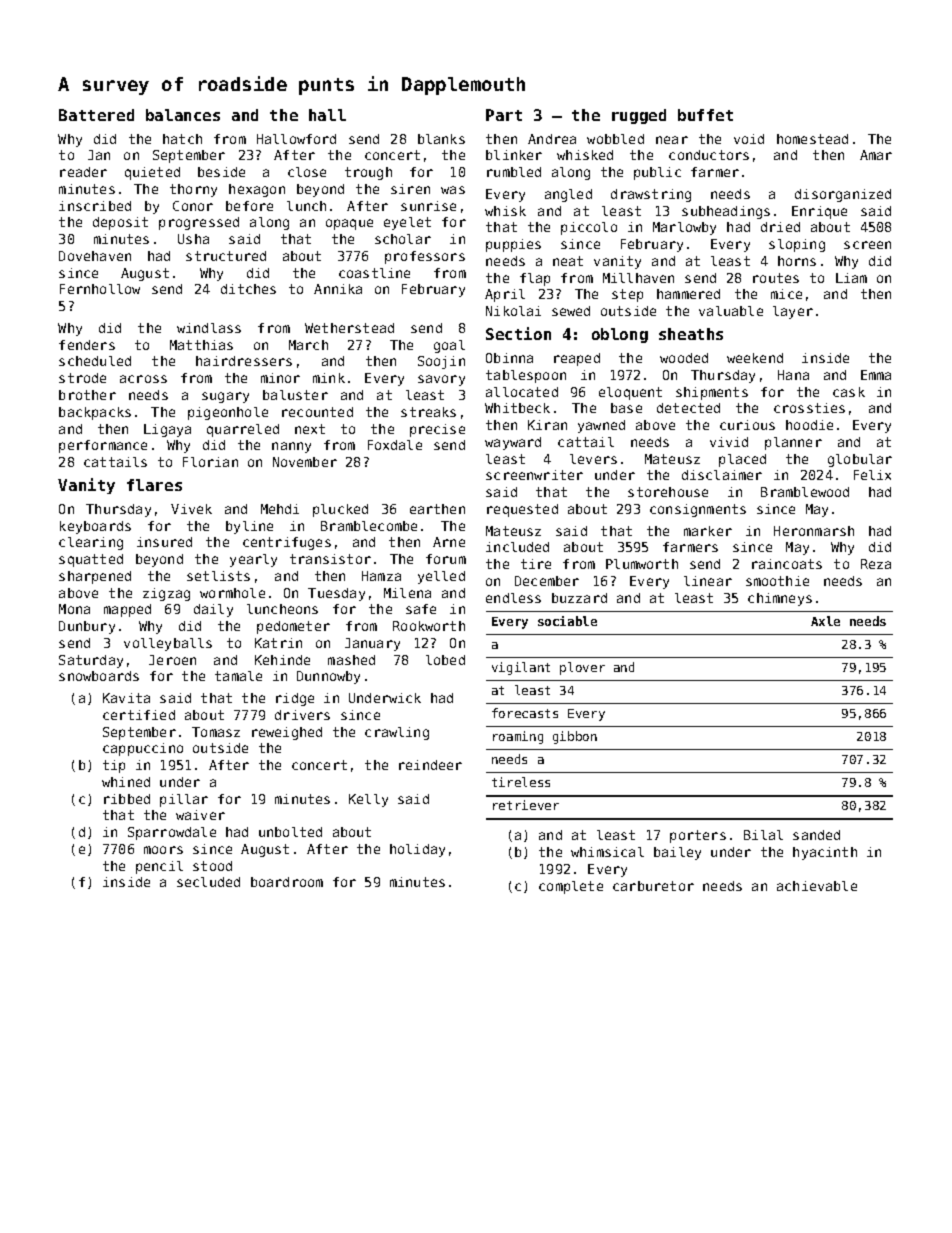  I want to click on shipments, so click(712, 393).
